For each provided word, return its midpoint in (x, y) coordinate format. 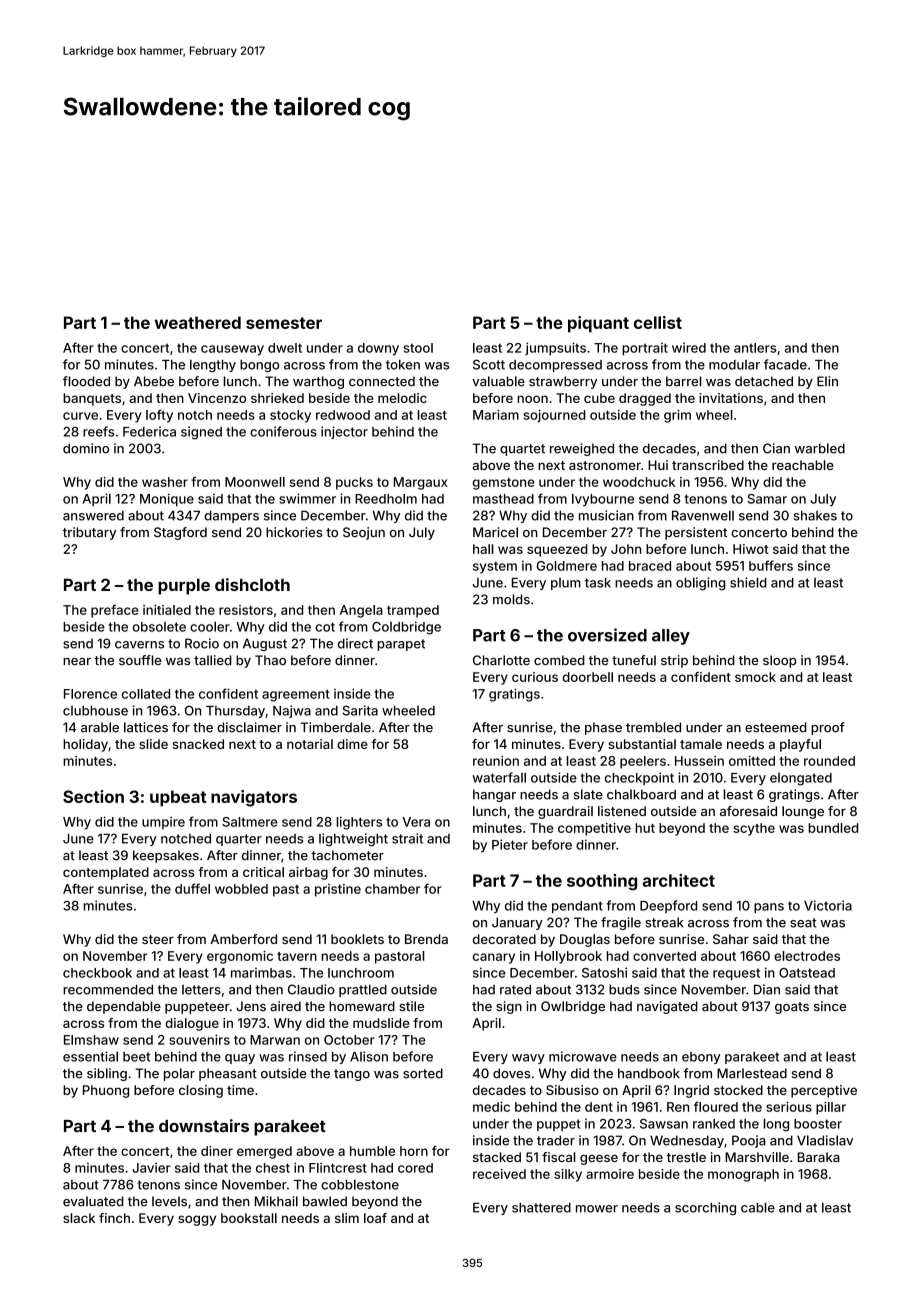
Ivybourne (603, 500)
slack (79, 1218)
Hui (658, 465)
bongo (259, 366)
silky (568, 1175)
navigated (667, 1007)
